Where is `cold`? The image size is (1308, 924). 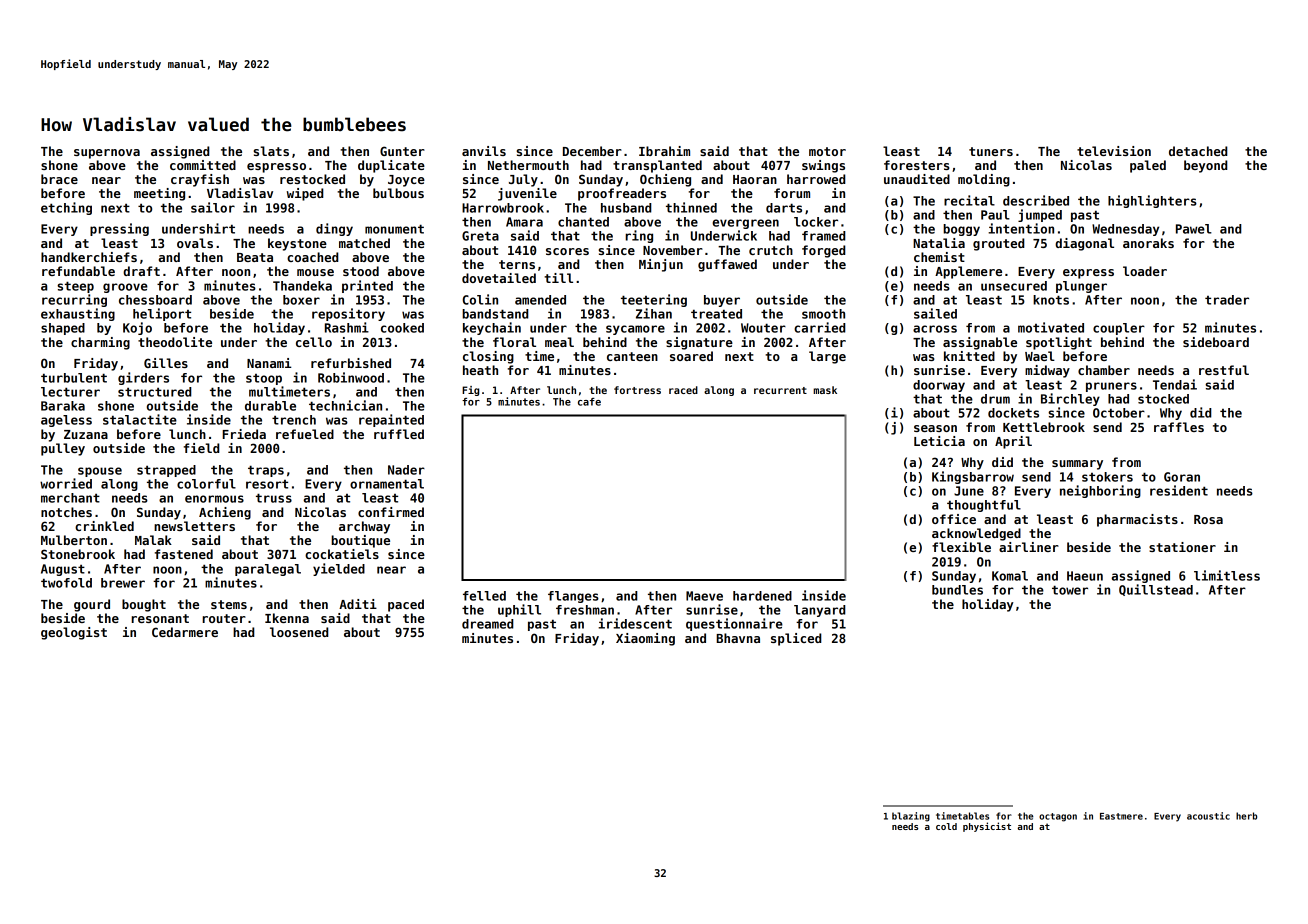
cold is located at coordinates (946, 826).
